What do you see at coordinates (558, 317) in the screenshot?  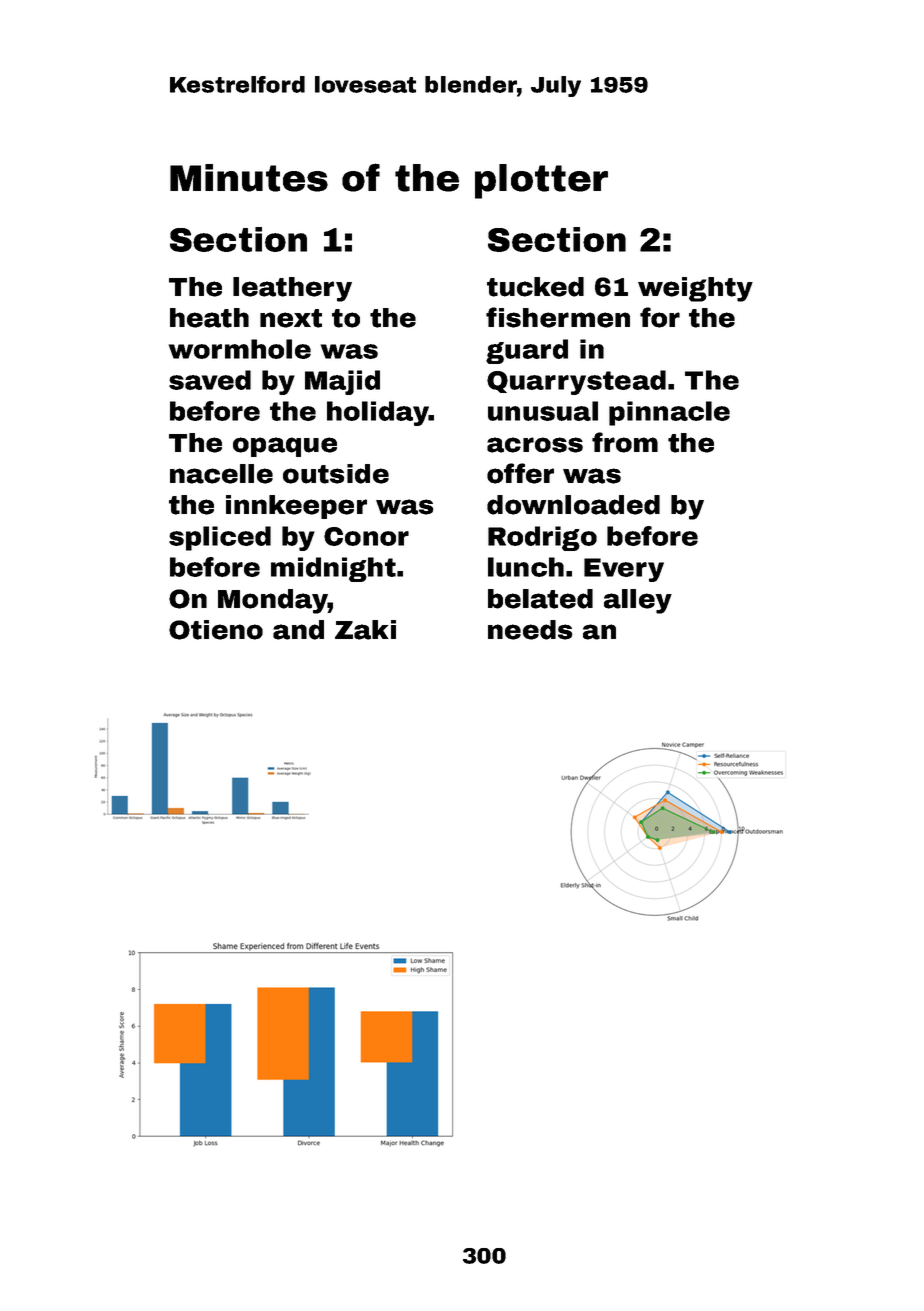 I see `fishermen` at bounding box center [558, 317].
